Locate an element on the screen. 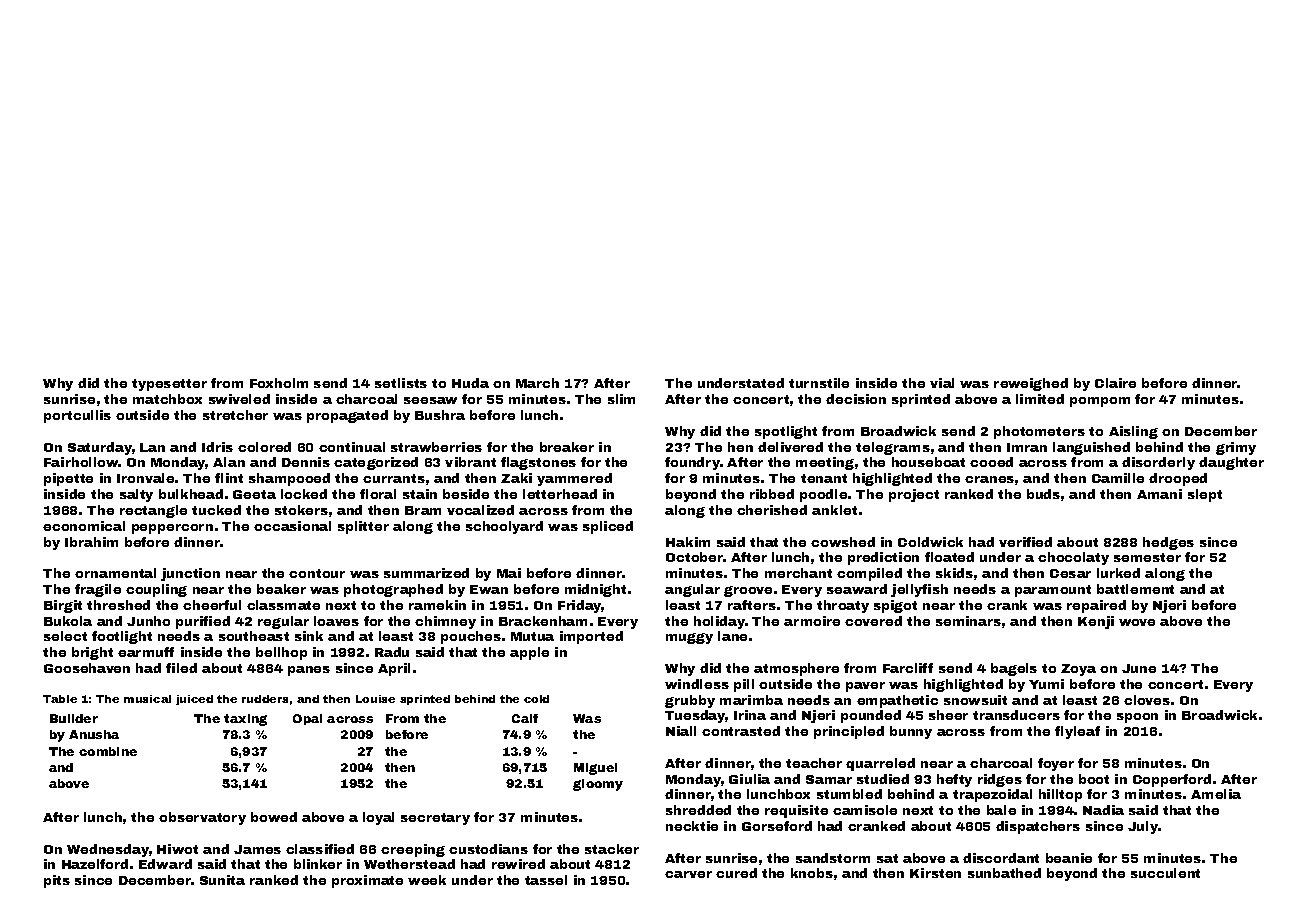 This screenshot has width=1308, height=924. proximate is located at coordinates (367, 881).
